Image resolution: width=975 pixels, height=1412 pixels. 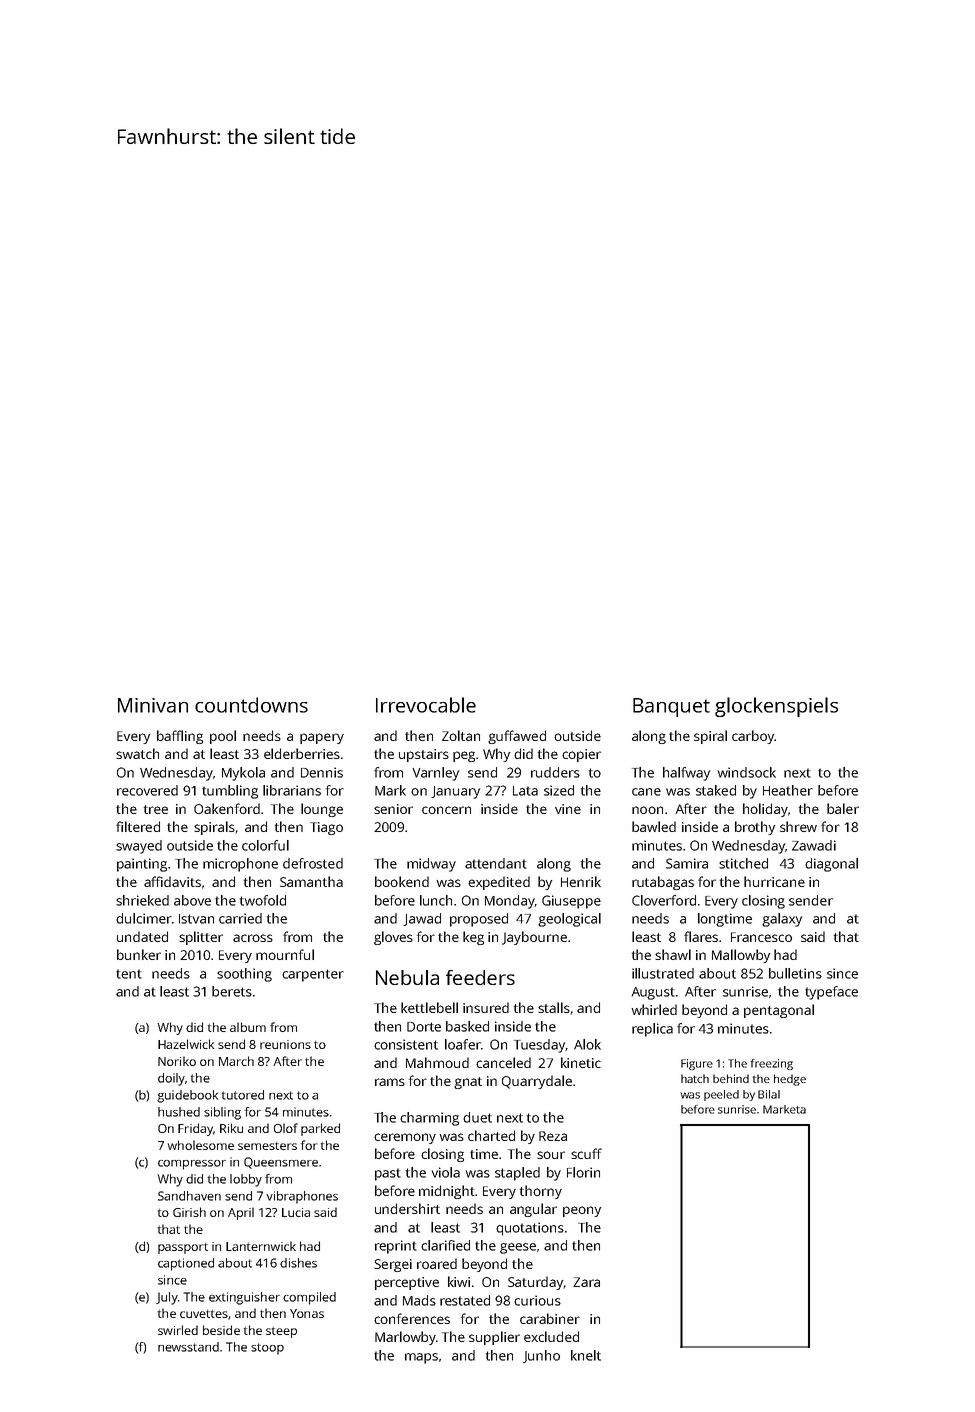 What do you see at coordinates (396, 1247) in the screenshot?
I see `reprint` at bounding box center [396, 1247].
